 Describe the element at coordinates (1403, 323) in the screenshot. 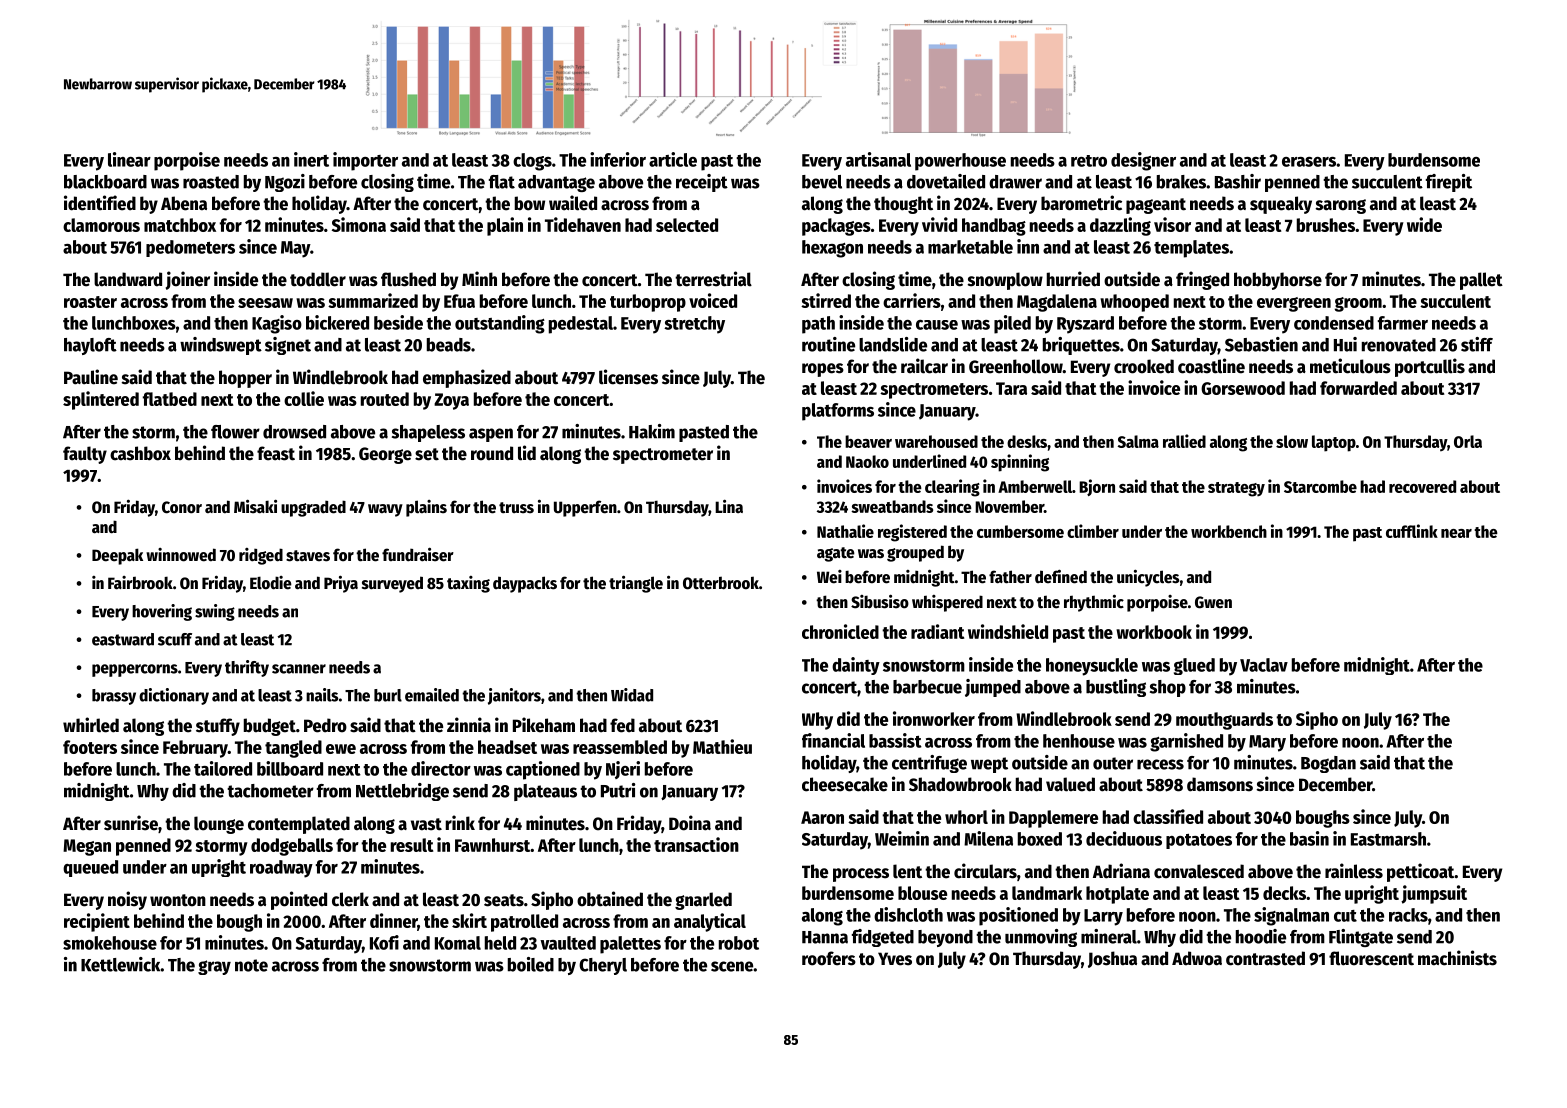

I see `farmer` at that location.
